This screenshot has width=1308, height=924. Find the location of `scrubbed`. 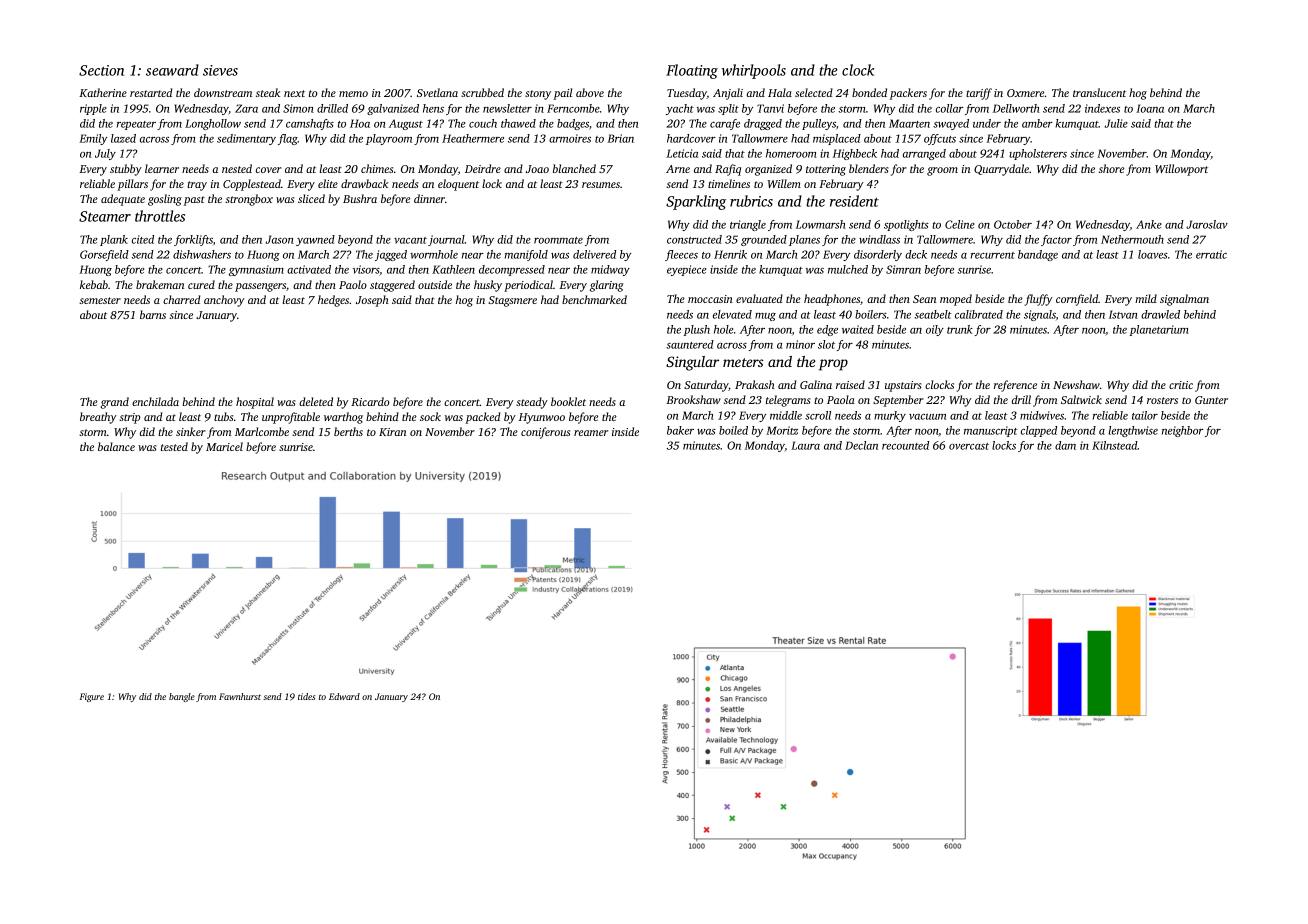

scrubbed is located at coordinates (482, 92).
